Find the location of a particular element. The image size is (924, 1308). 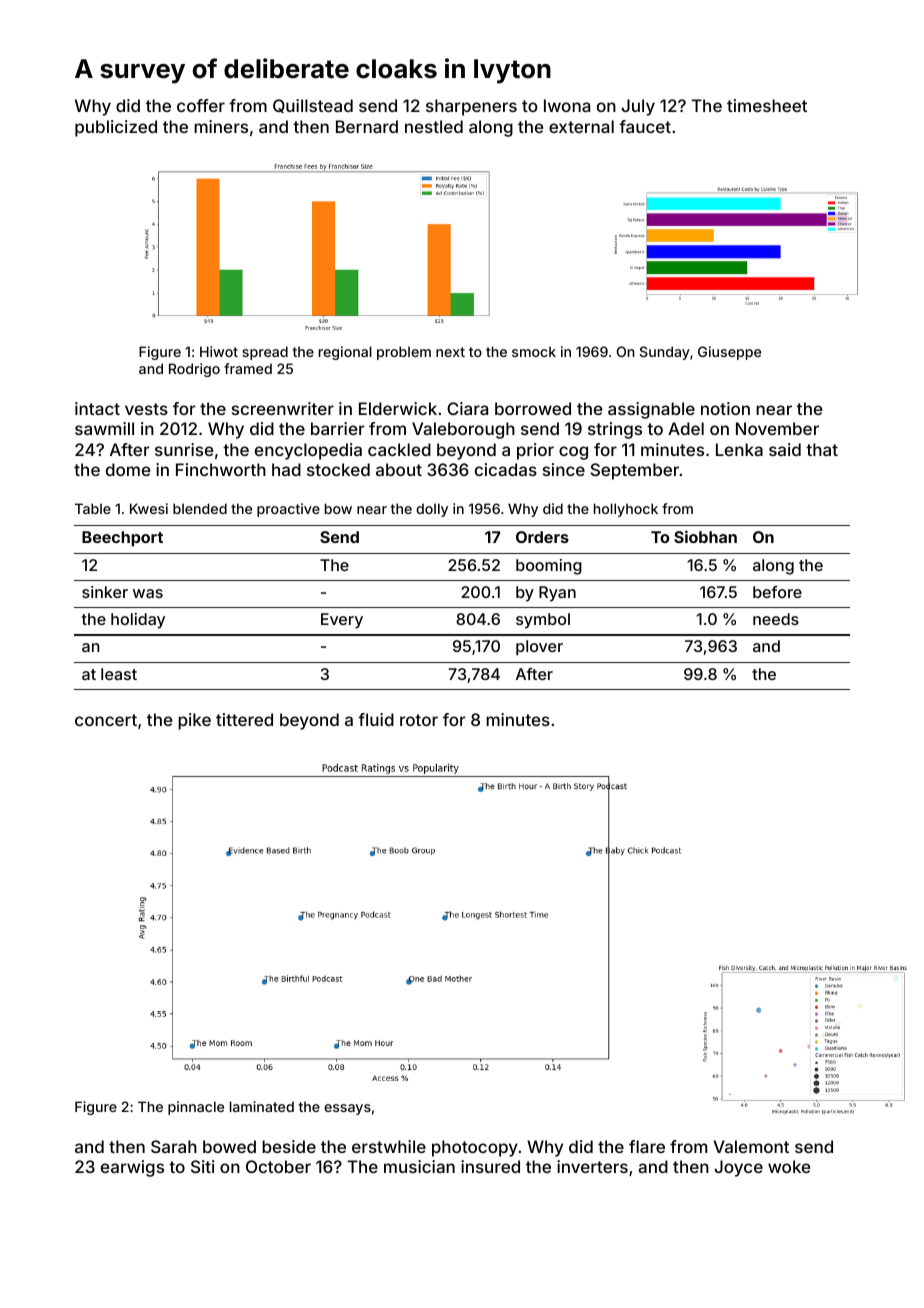

Iwona is located at coordinates (567, 105).
